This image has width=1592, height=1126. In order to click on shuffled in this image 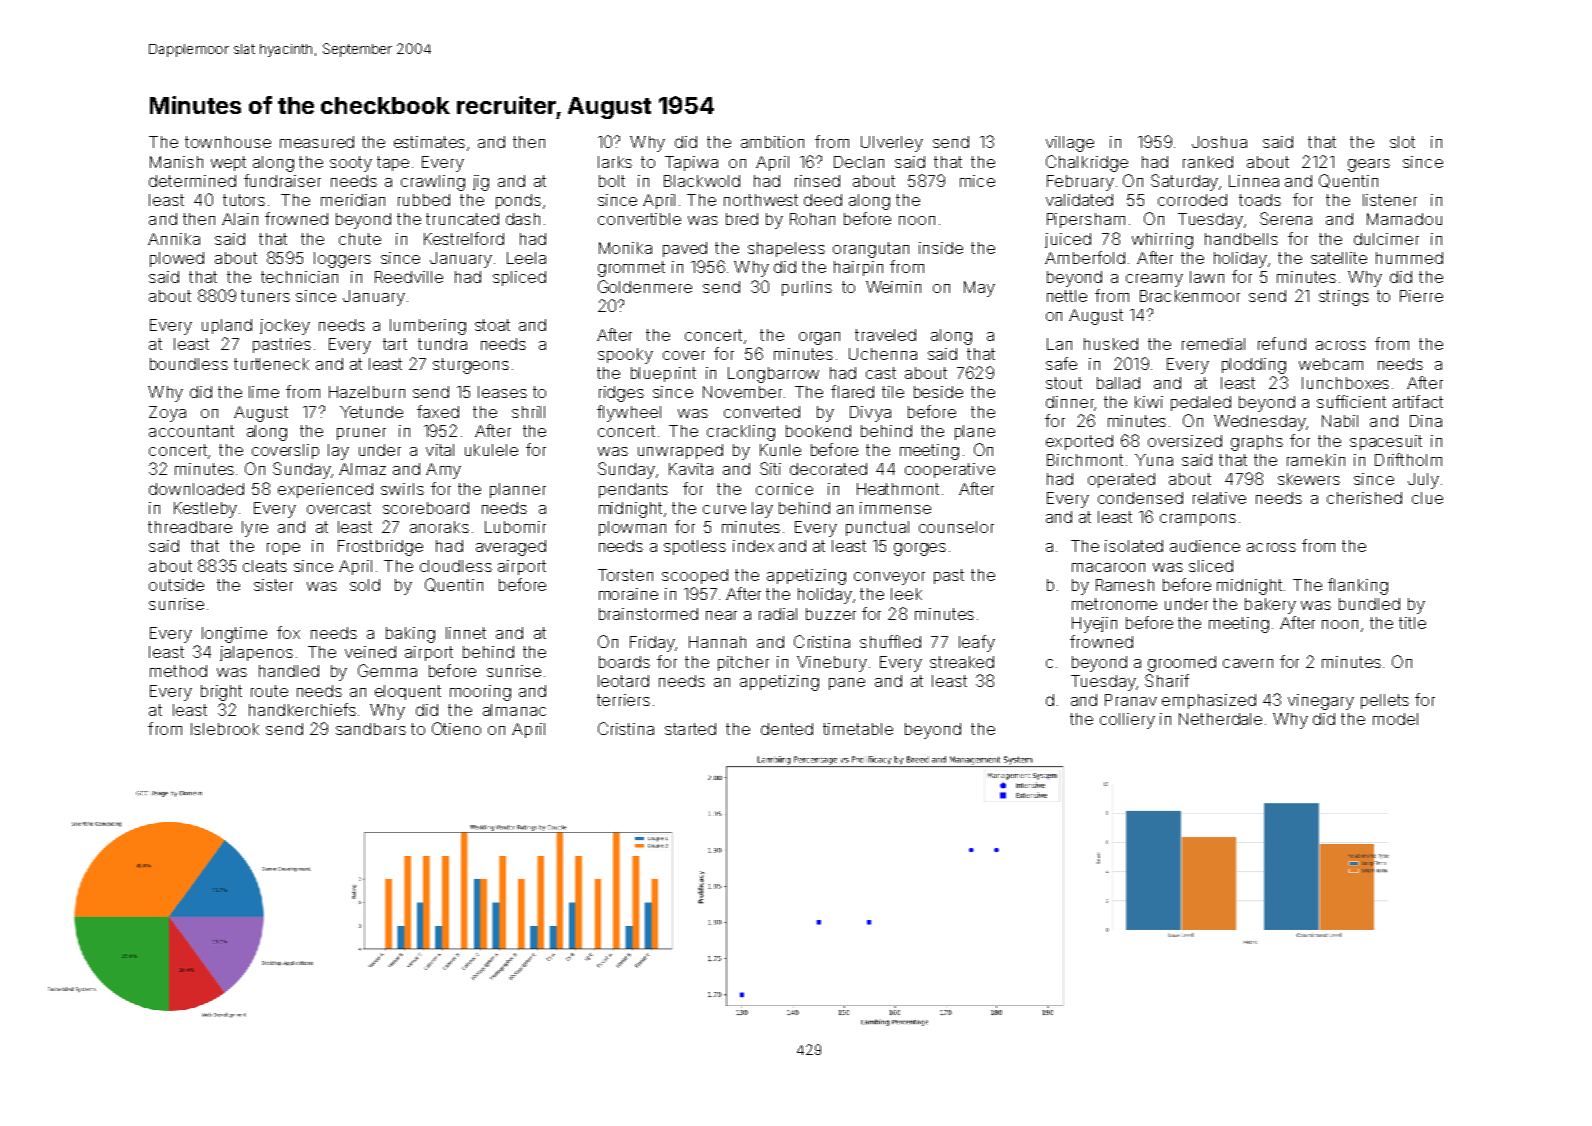, I will do `click(890, 641)`.
